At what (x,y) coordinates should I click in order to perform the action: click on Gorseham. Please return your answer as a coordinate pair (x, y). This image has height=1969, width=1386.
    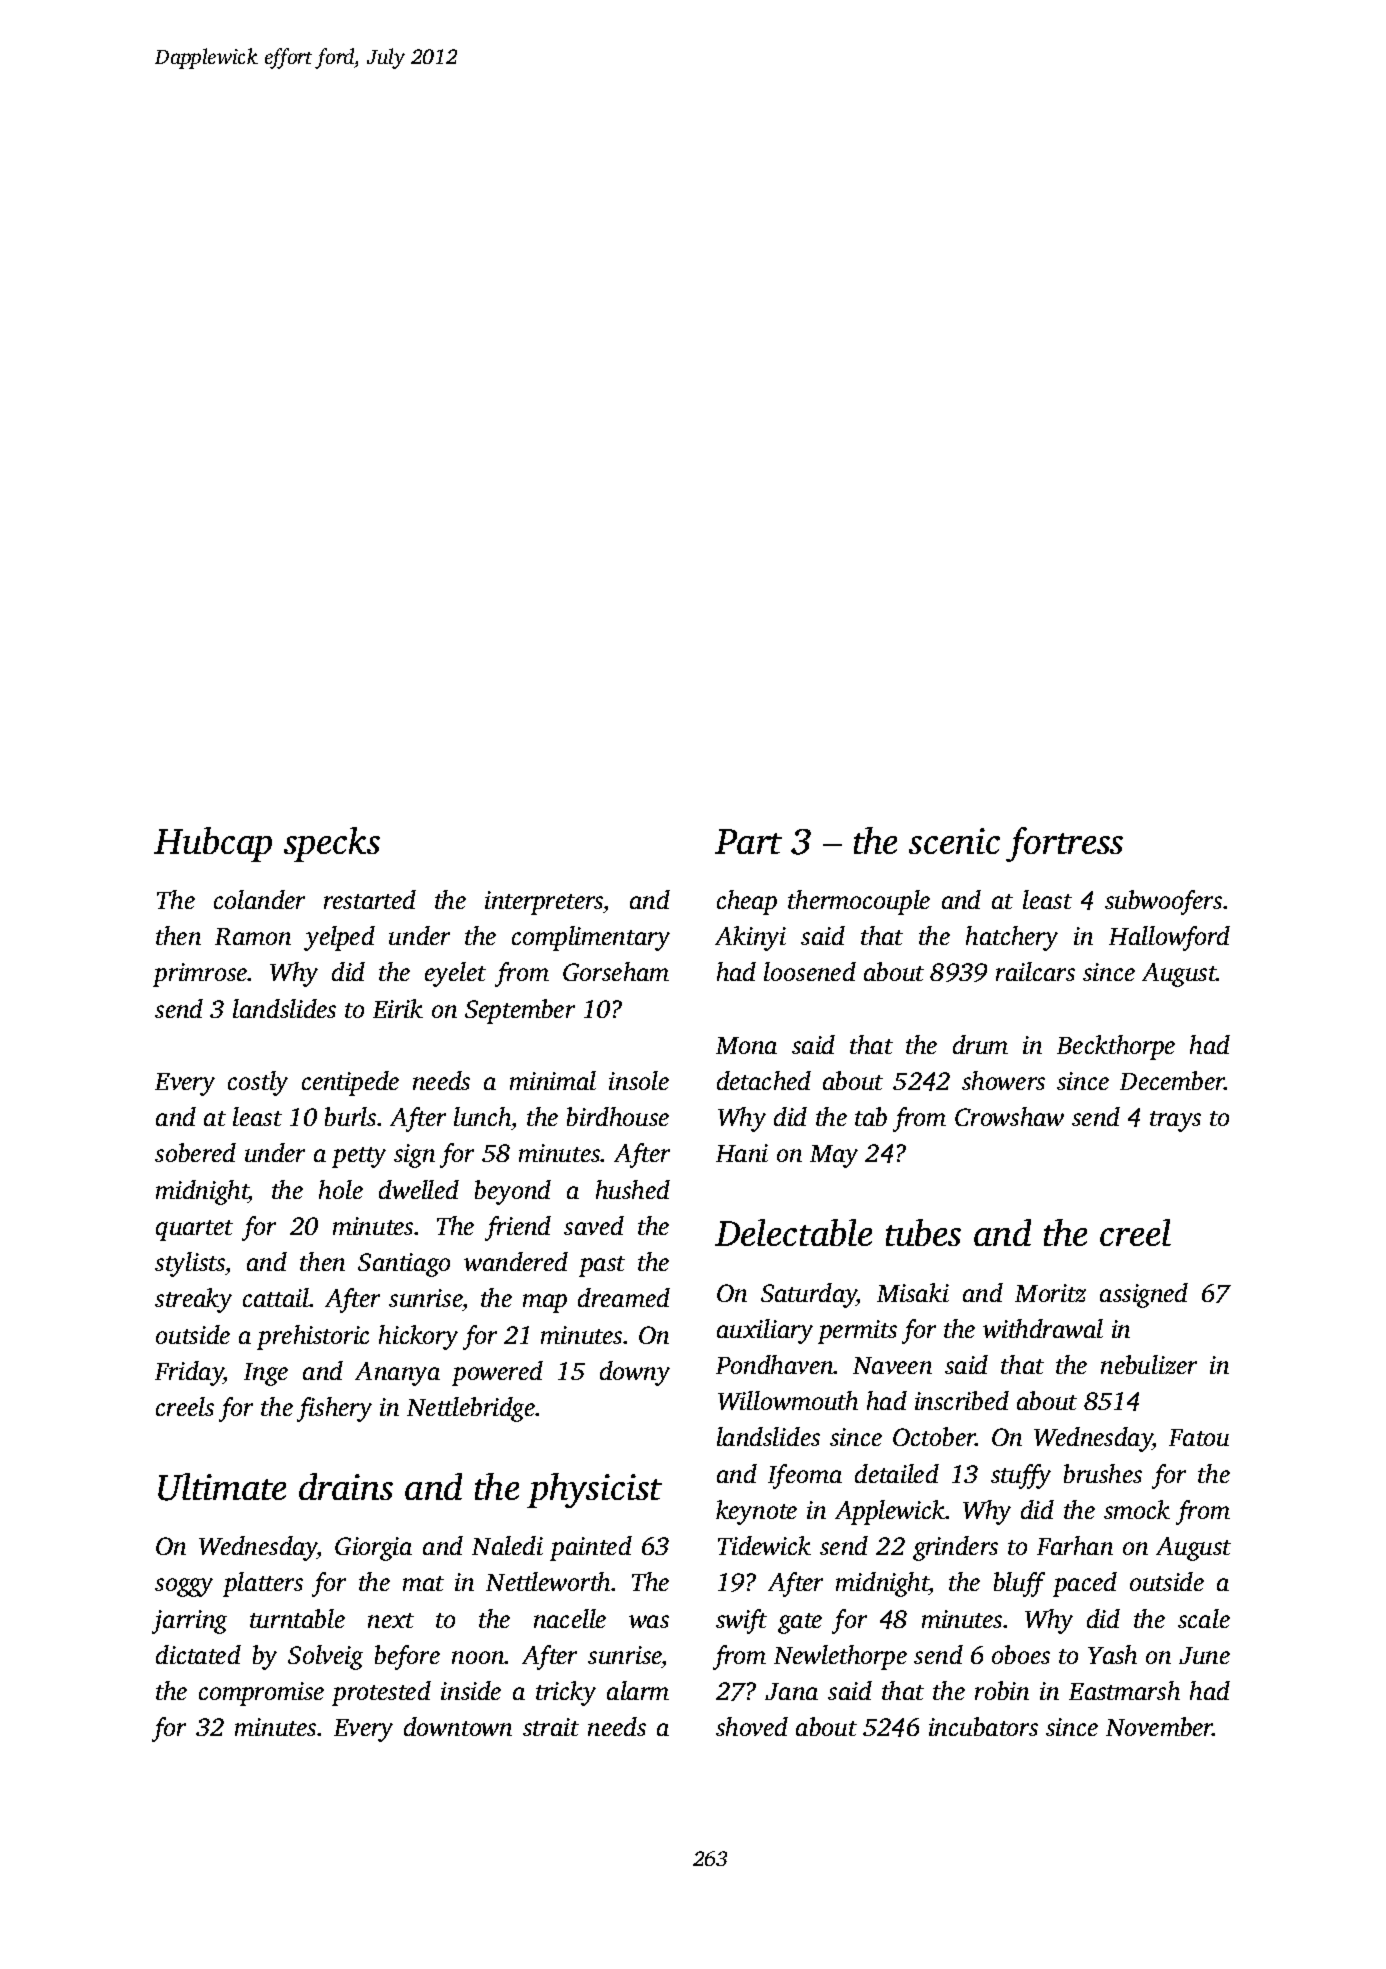
    Looking at the image, I should click on (616, 971).
